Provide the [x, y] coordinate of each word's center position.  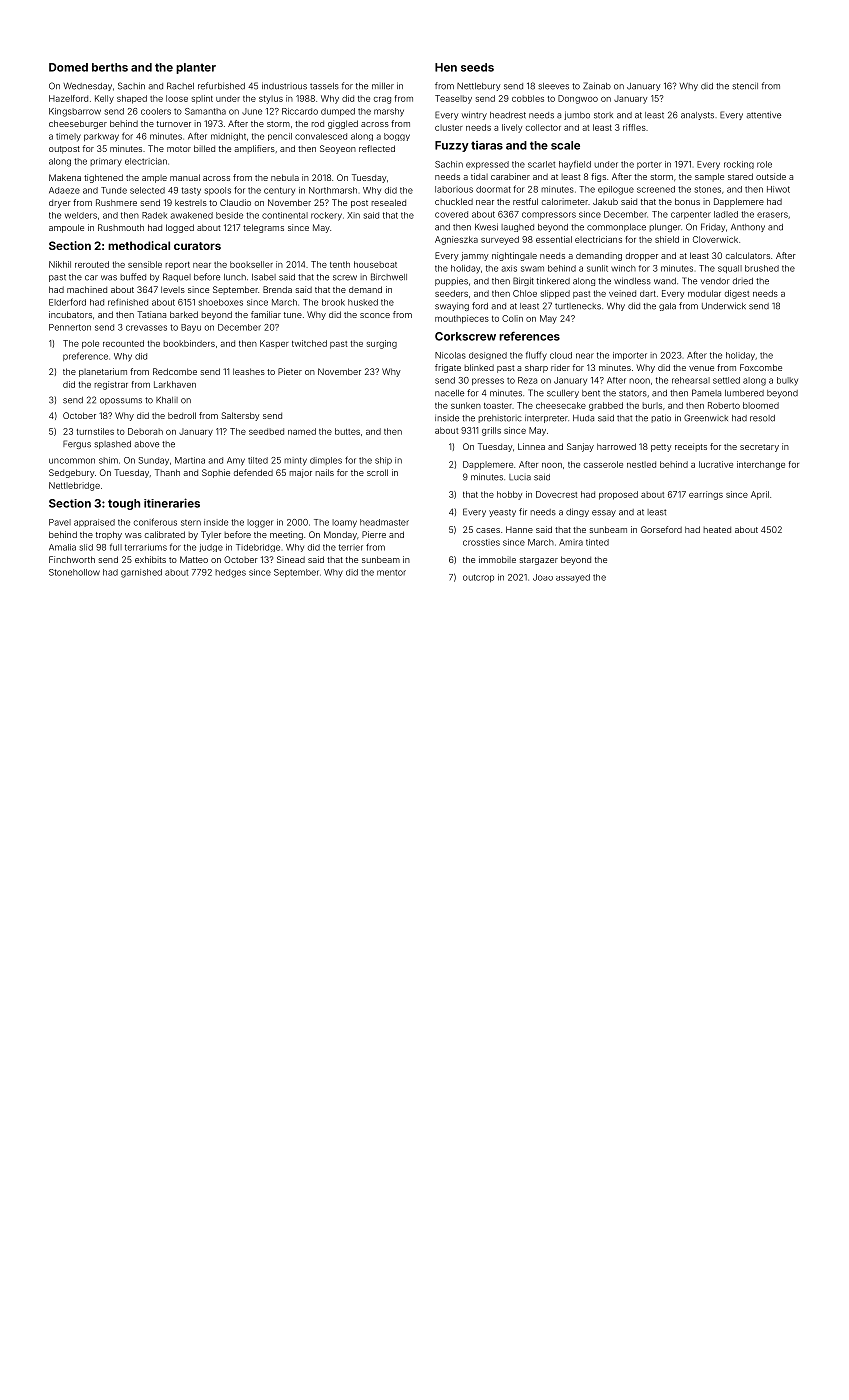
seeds [477, 67]
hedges [230, 573]
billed [204, 148]
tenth [340, 264]
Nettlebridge [74, 486]
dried [743, 281]
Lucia [520, 477]
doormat [493, 189]
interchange [761, 465]
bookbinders [189, 343]
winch [623, 268]
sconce [375, 315]
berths [110, 67]
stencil [745, 86]
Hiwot [778, 189]
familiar [266, 314]
